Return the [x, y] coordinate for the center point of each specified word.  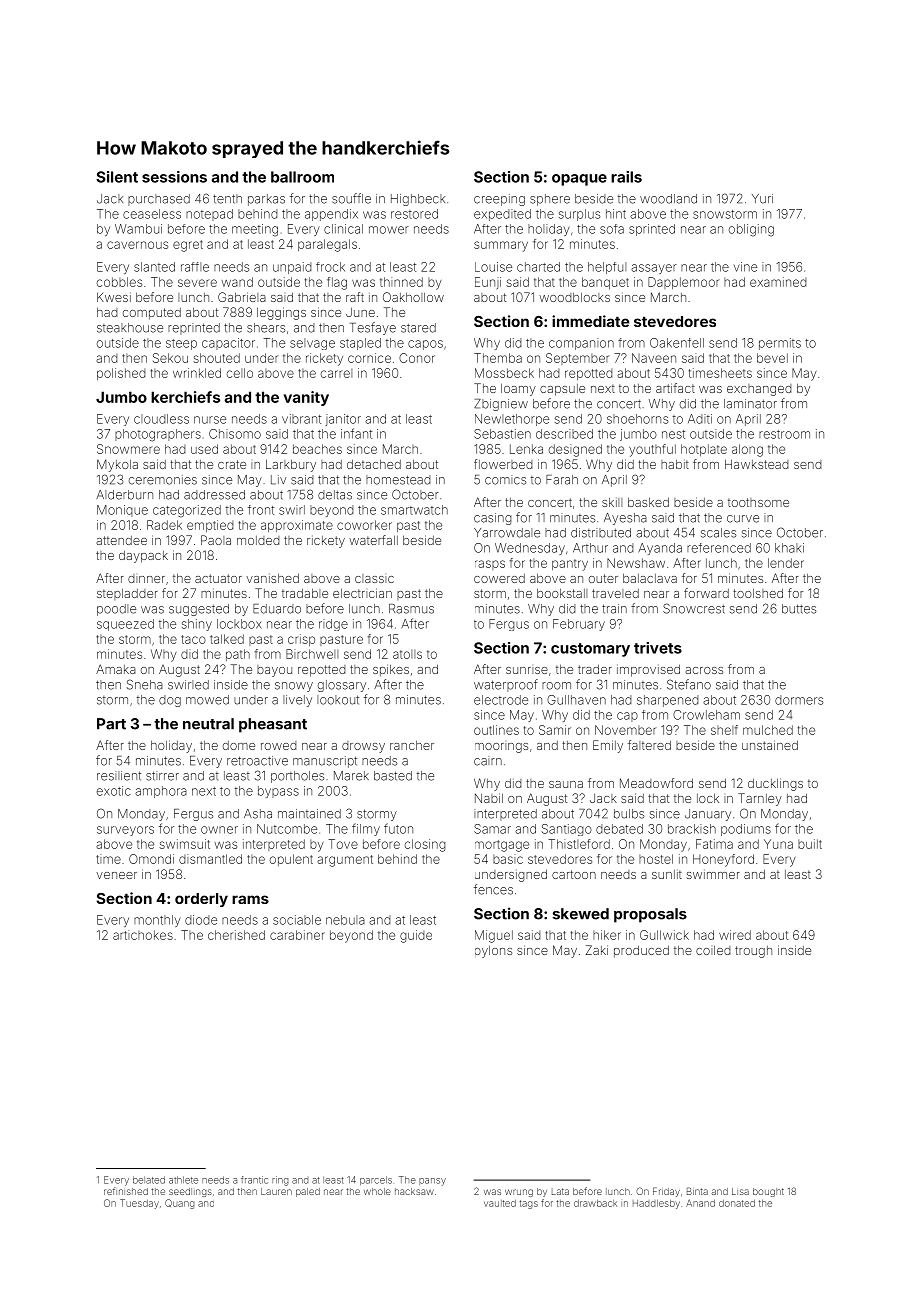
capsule [562, 390]
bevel [772, 358]
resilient [119, 776]
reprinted [194, 329]
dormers [799, 700]
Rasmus [411, 609]
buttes [799, 609]
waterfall [373, 540]
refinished [126, 1191]
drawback [595, 1203]
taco [193, 639]
